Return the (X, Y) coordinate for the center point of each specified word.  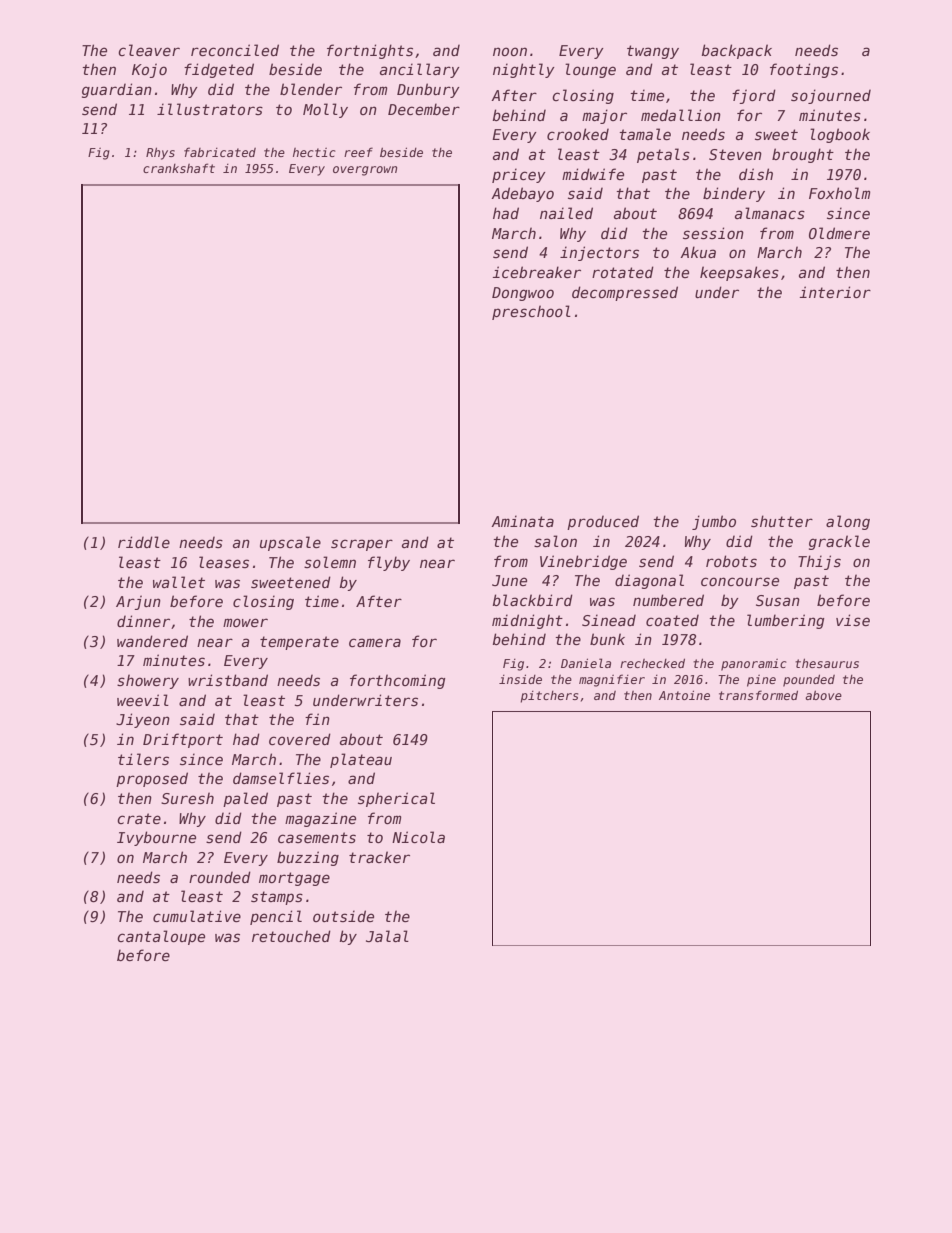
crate (139, 818)
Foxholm (839, 193)
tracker (379, 857)
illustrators (210, 109)
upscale (290, 543)
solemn (330, 562)
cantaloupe (161, 937)
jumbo (714, 522)
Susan (778, 600)
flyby (389, 563)
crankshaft (179, 168)
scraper (362, 545)
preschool (531, 312)
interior (835, 292)
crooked (578, 134)
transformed (758, 695)
